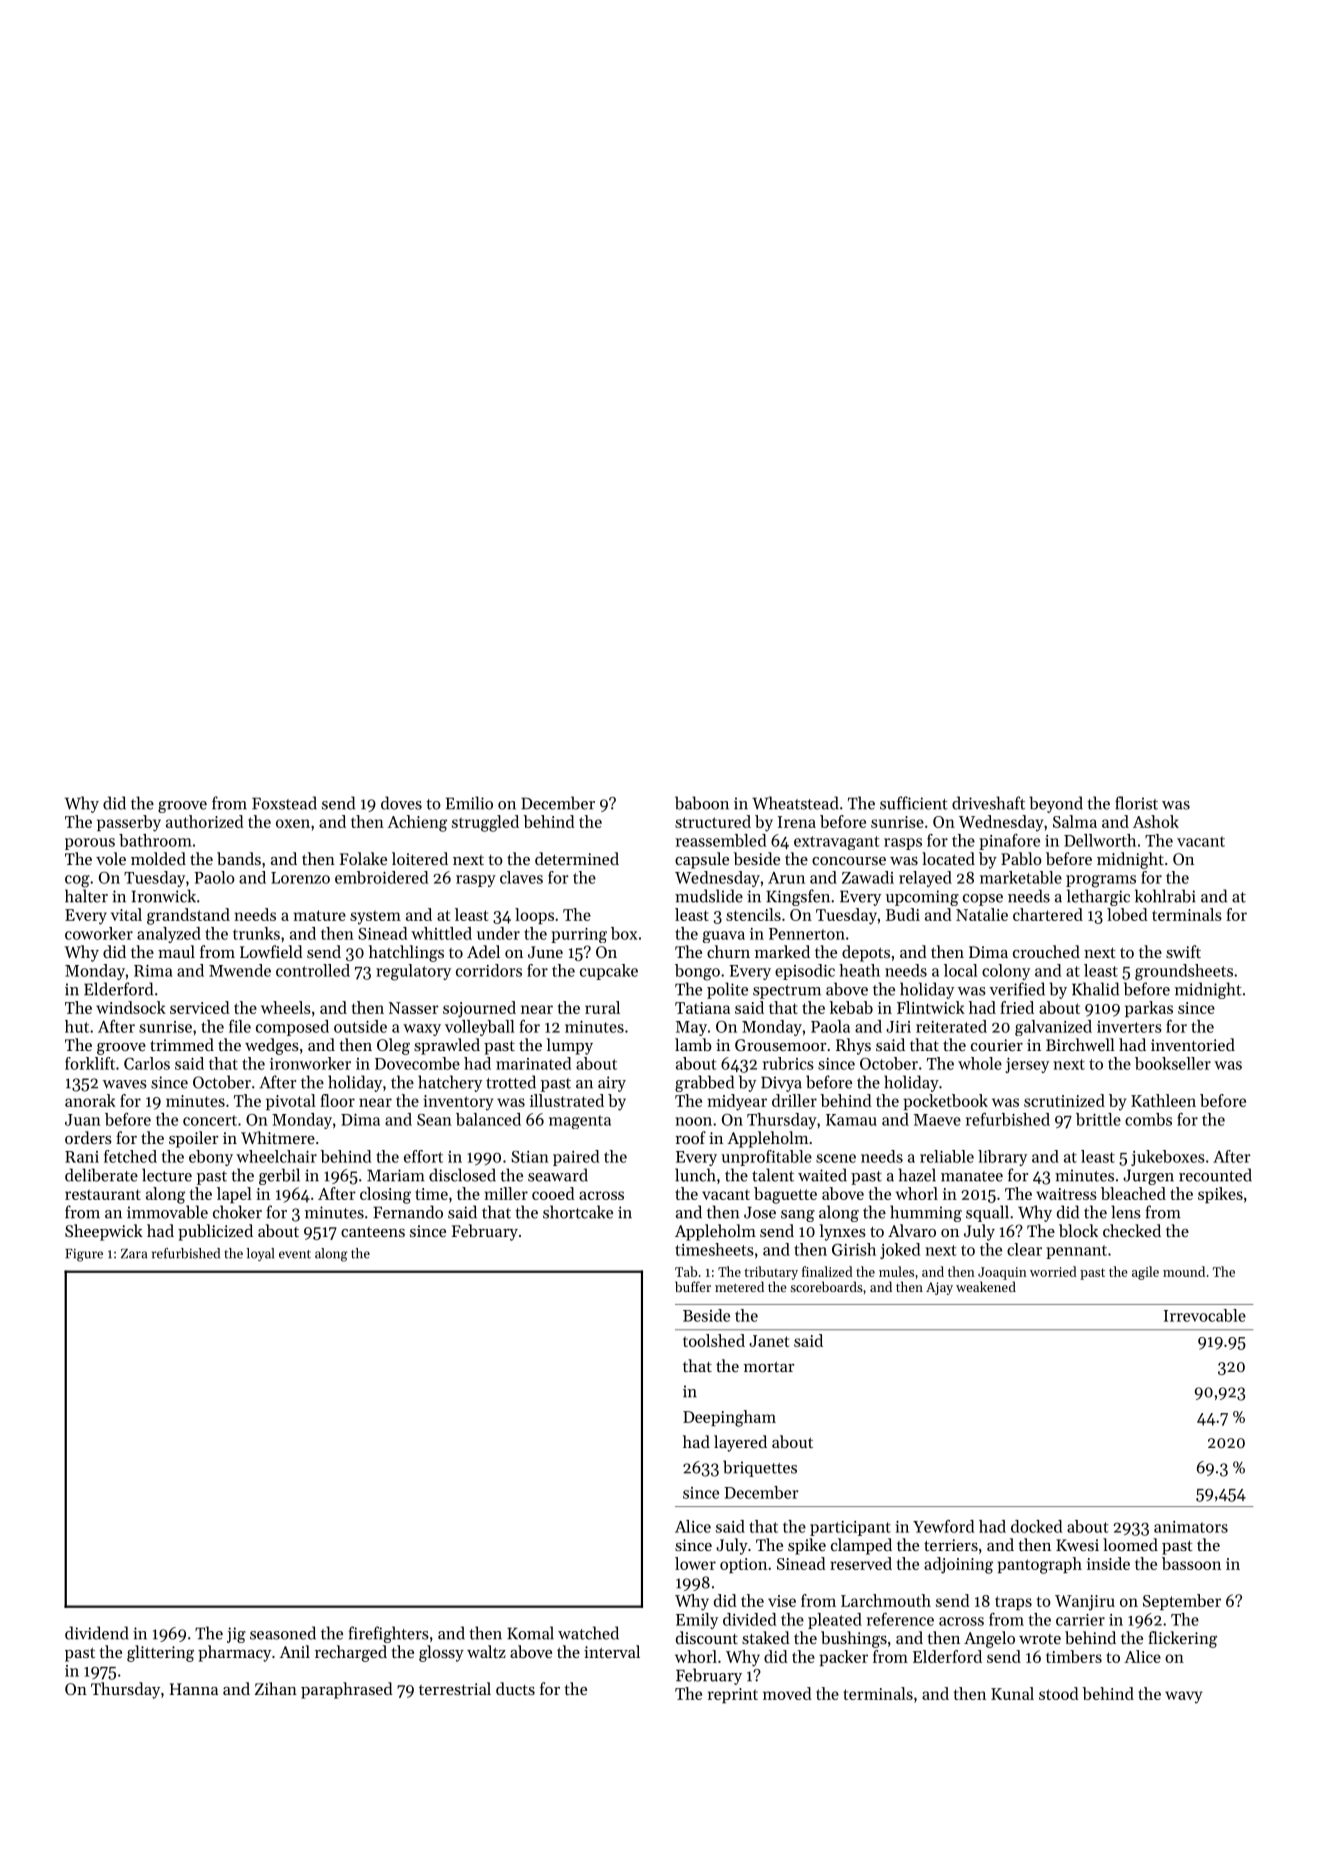 The image size is (1318, 1864). Describe the element at coordinates (1163, 1100) in the screenshot. I see `Kathleen` at that location.
